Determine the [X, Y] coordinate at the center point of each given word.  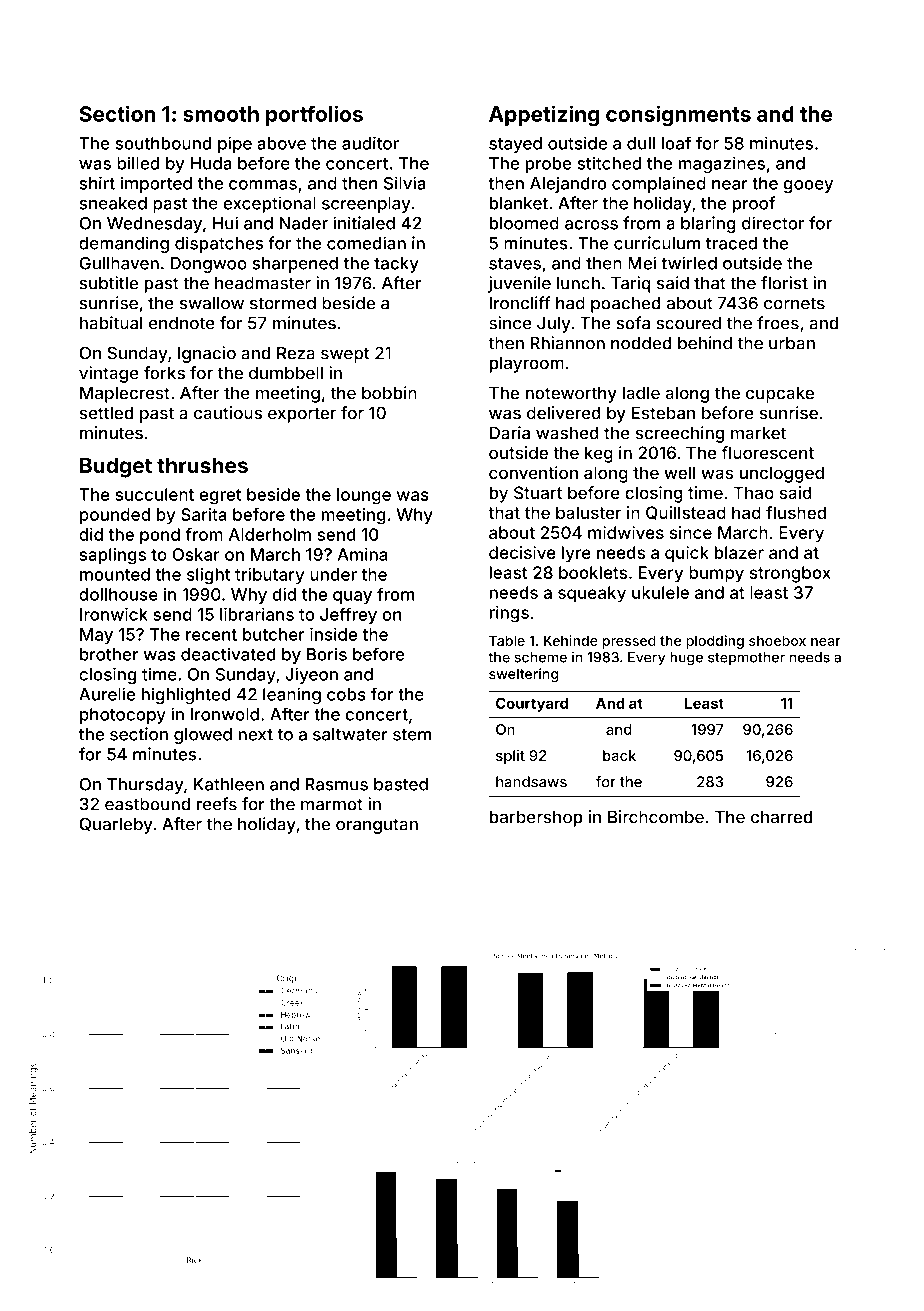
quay [352, 597]
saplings [113, 556]
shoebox [777, 640]
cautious [228, 413]
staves [515, 264]
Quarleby [116, 825]
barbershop [536, 818]
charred [781, 817]
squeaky [592, 594]
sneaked [113, 203]
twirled [689, 263]
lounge [364, 496]
